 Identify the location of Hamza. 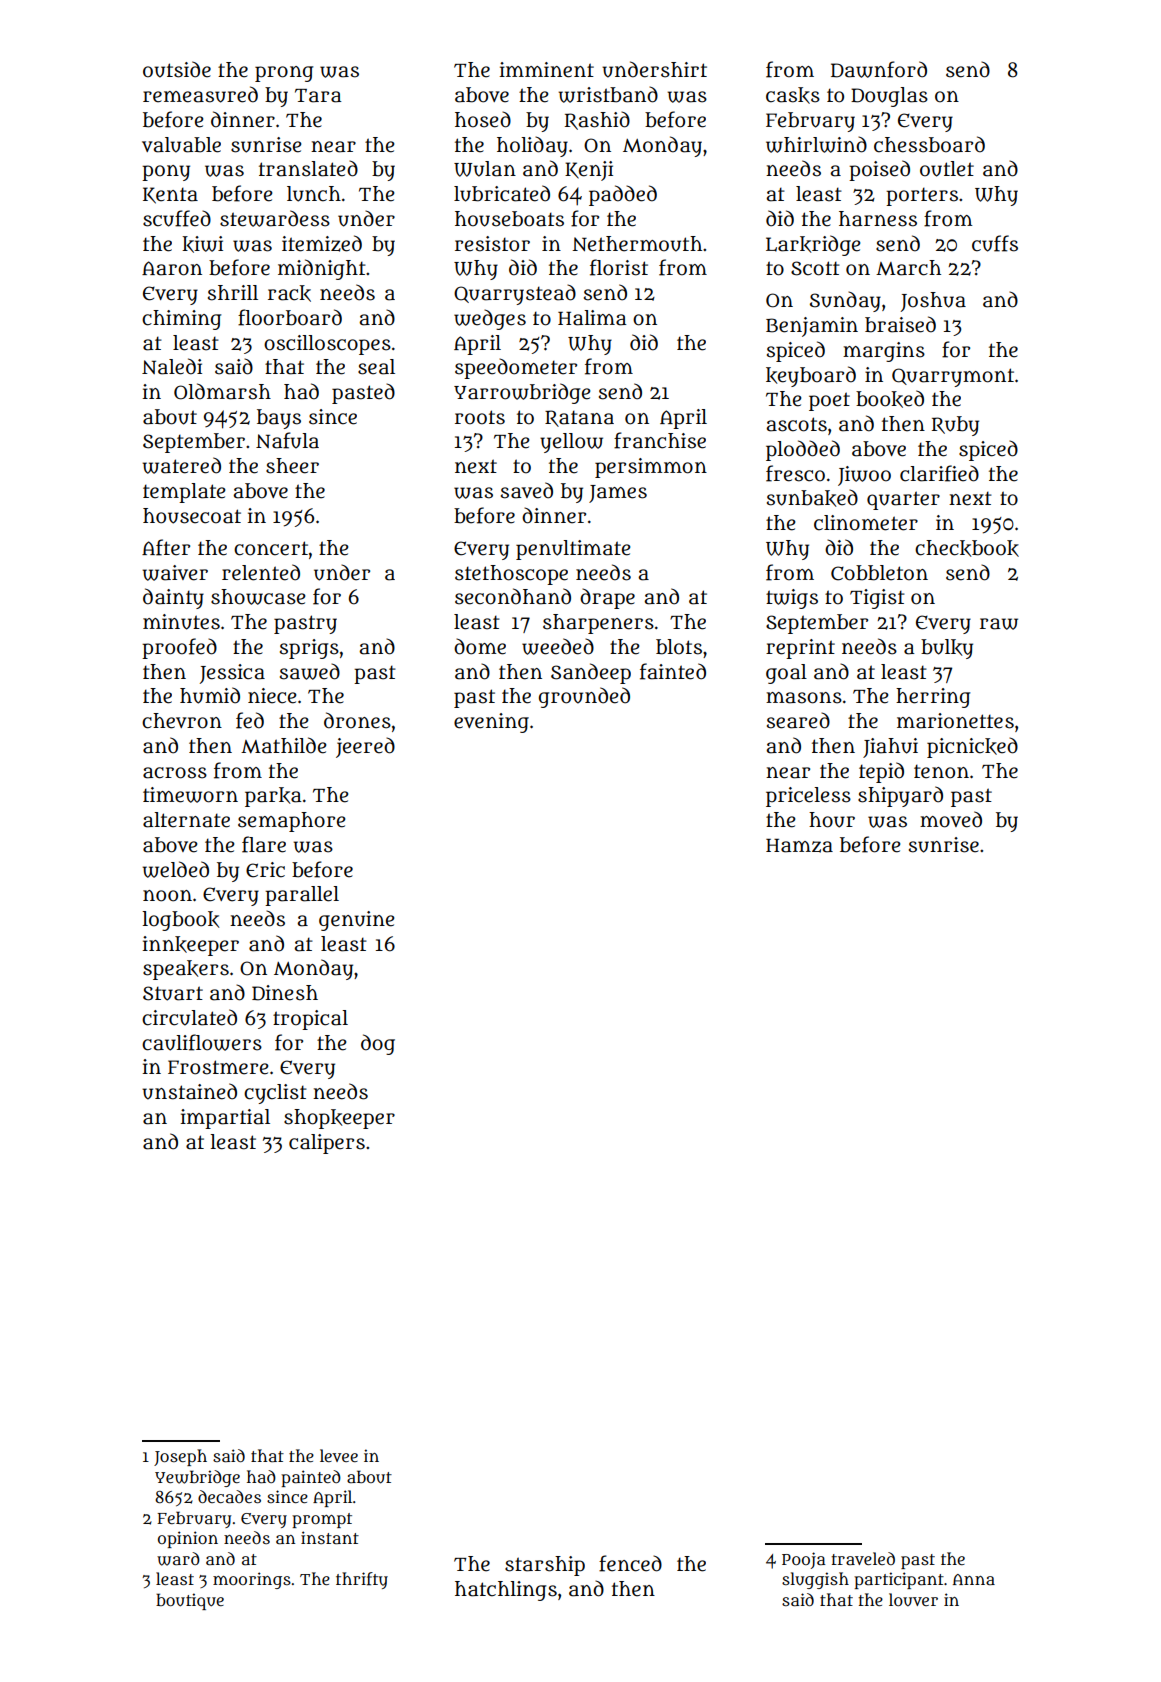
(799, 846).
